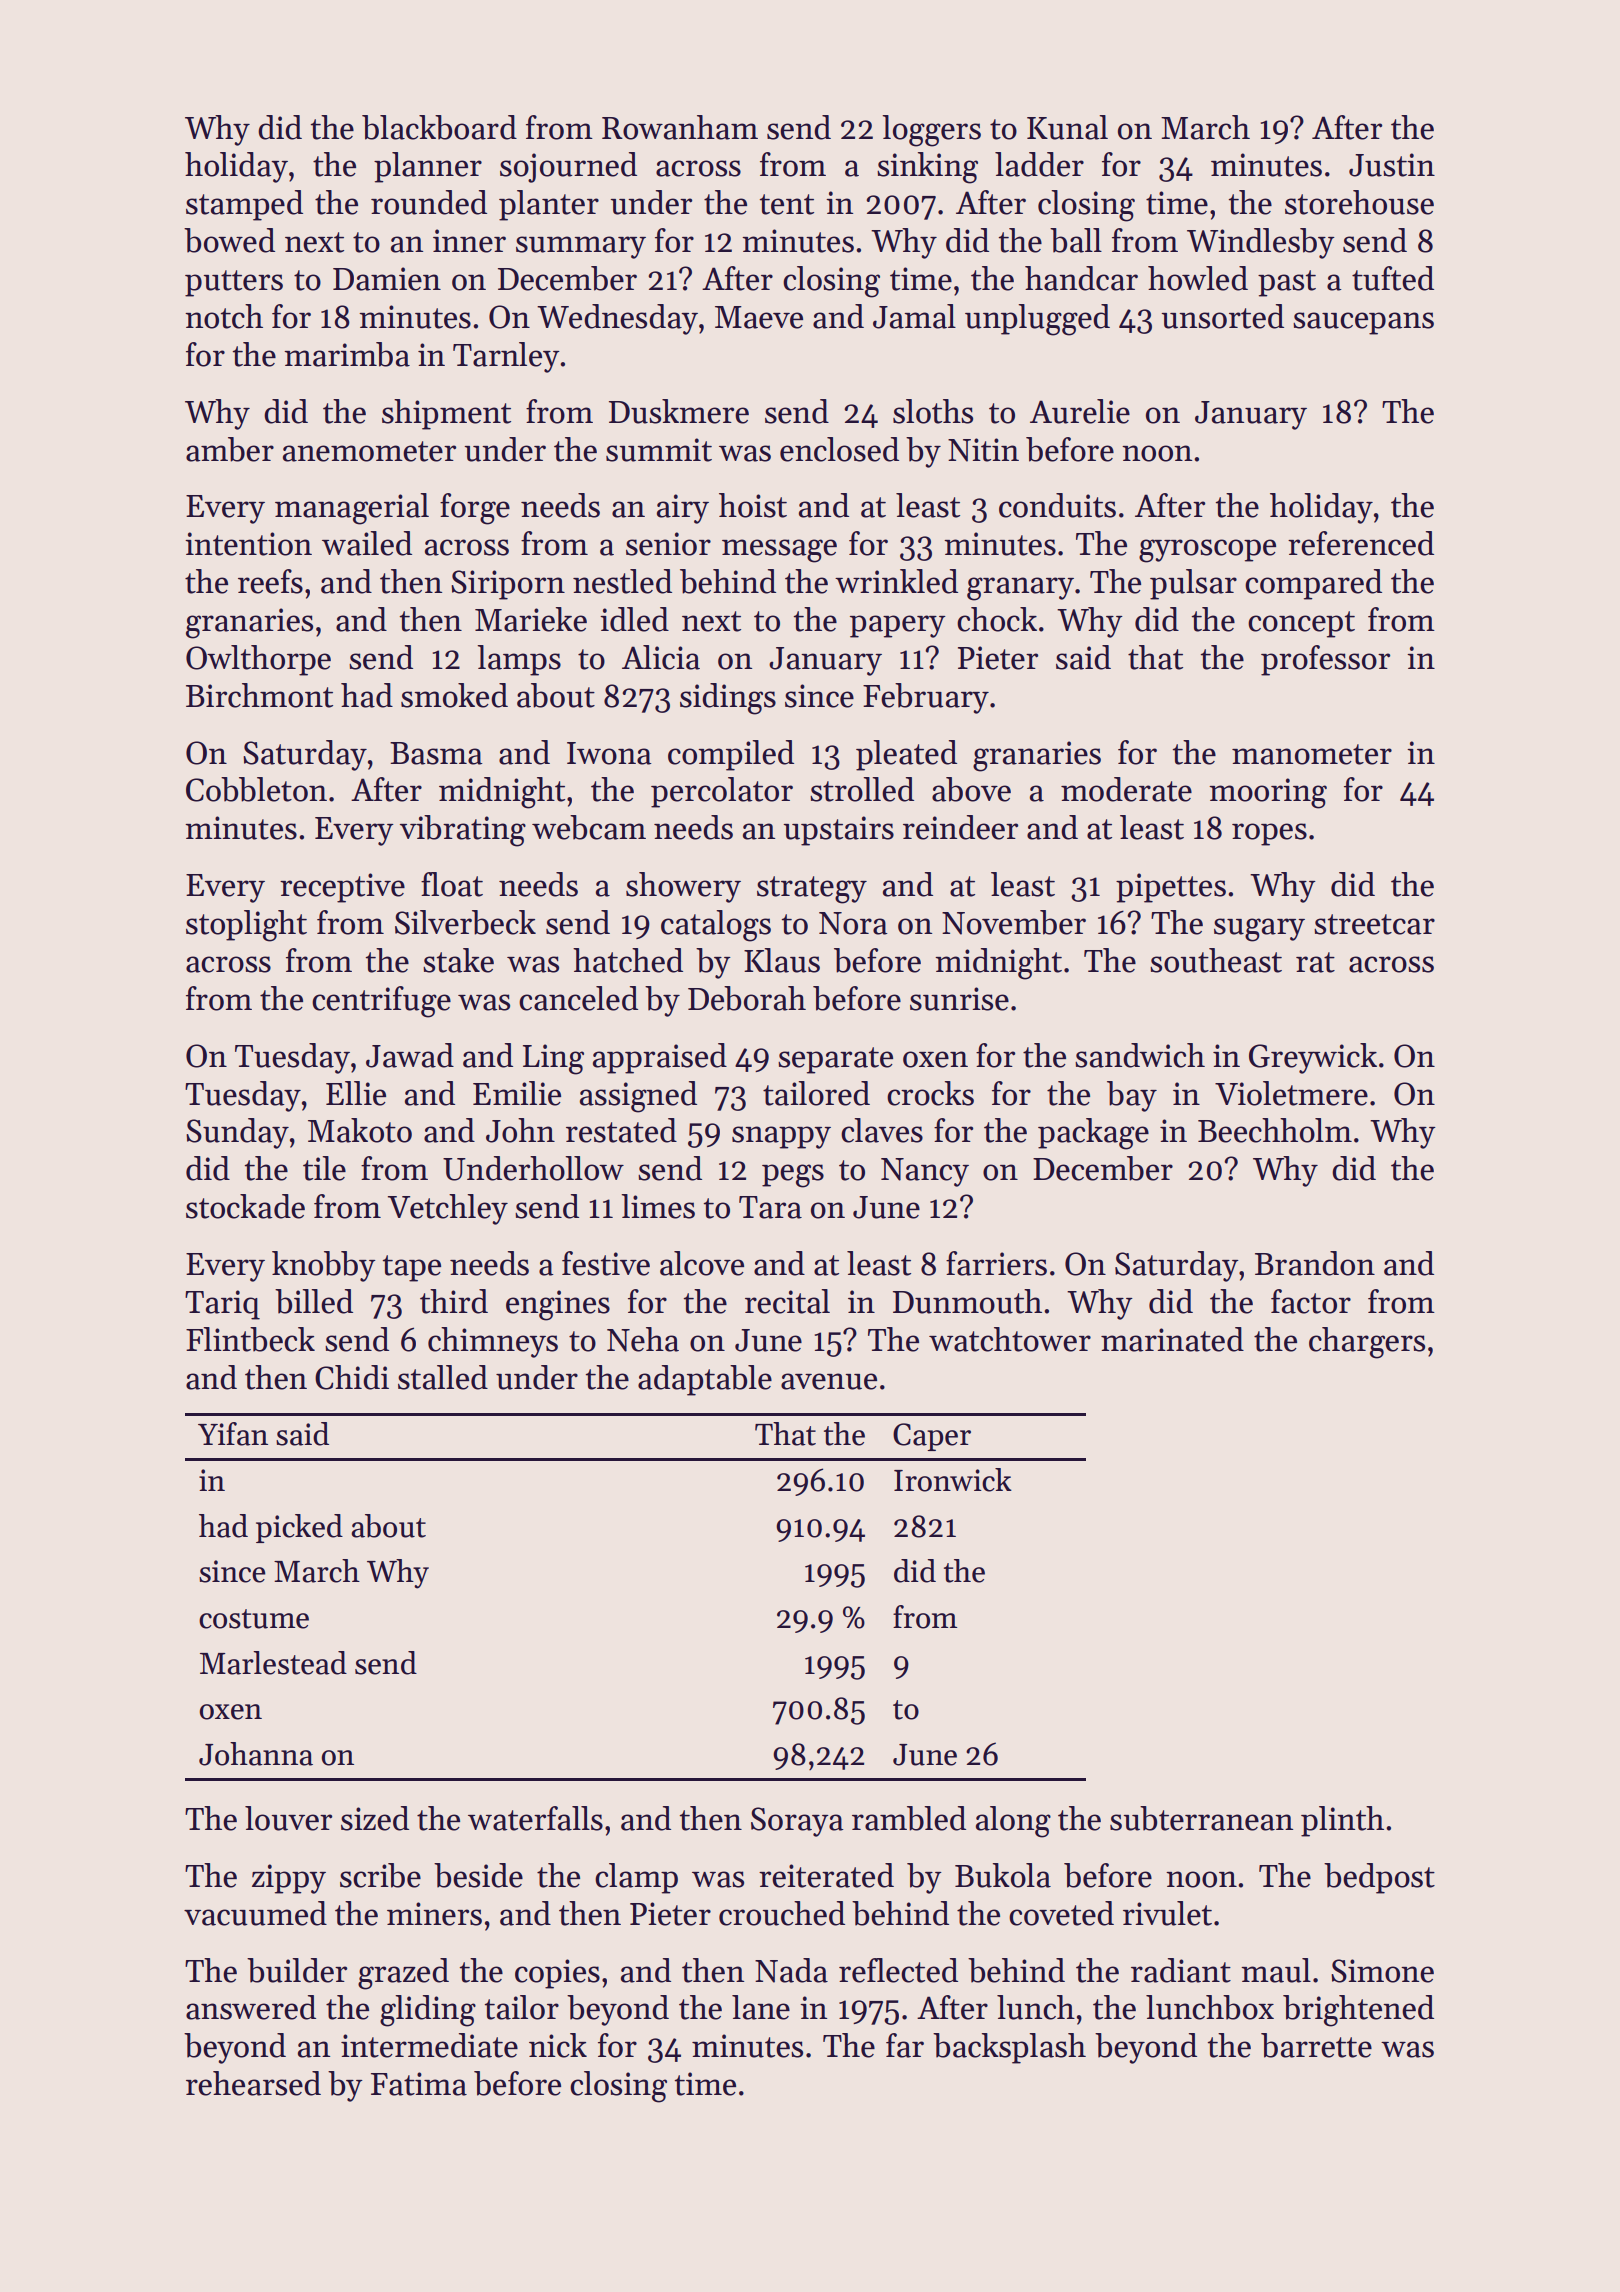 The width and height of the screenshot is (1620, 2292). I want to click on above, so click(971, 789).
